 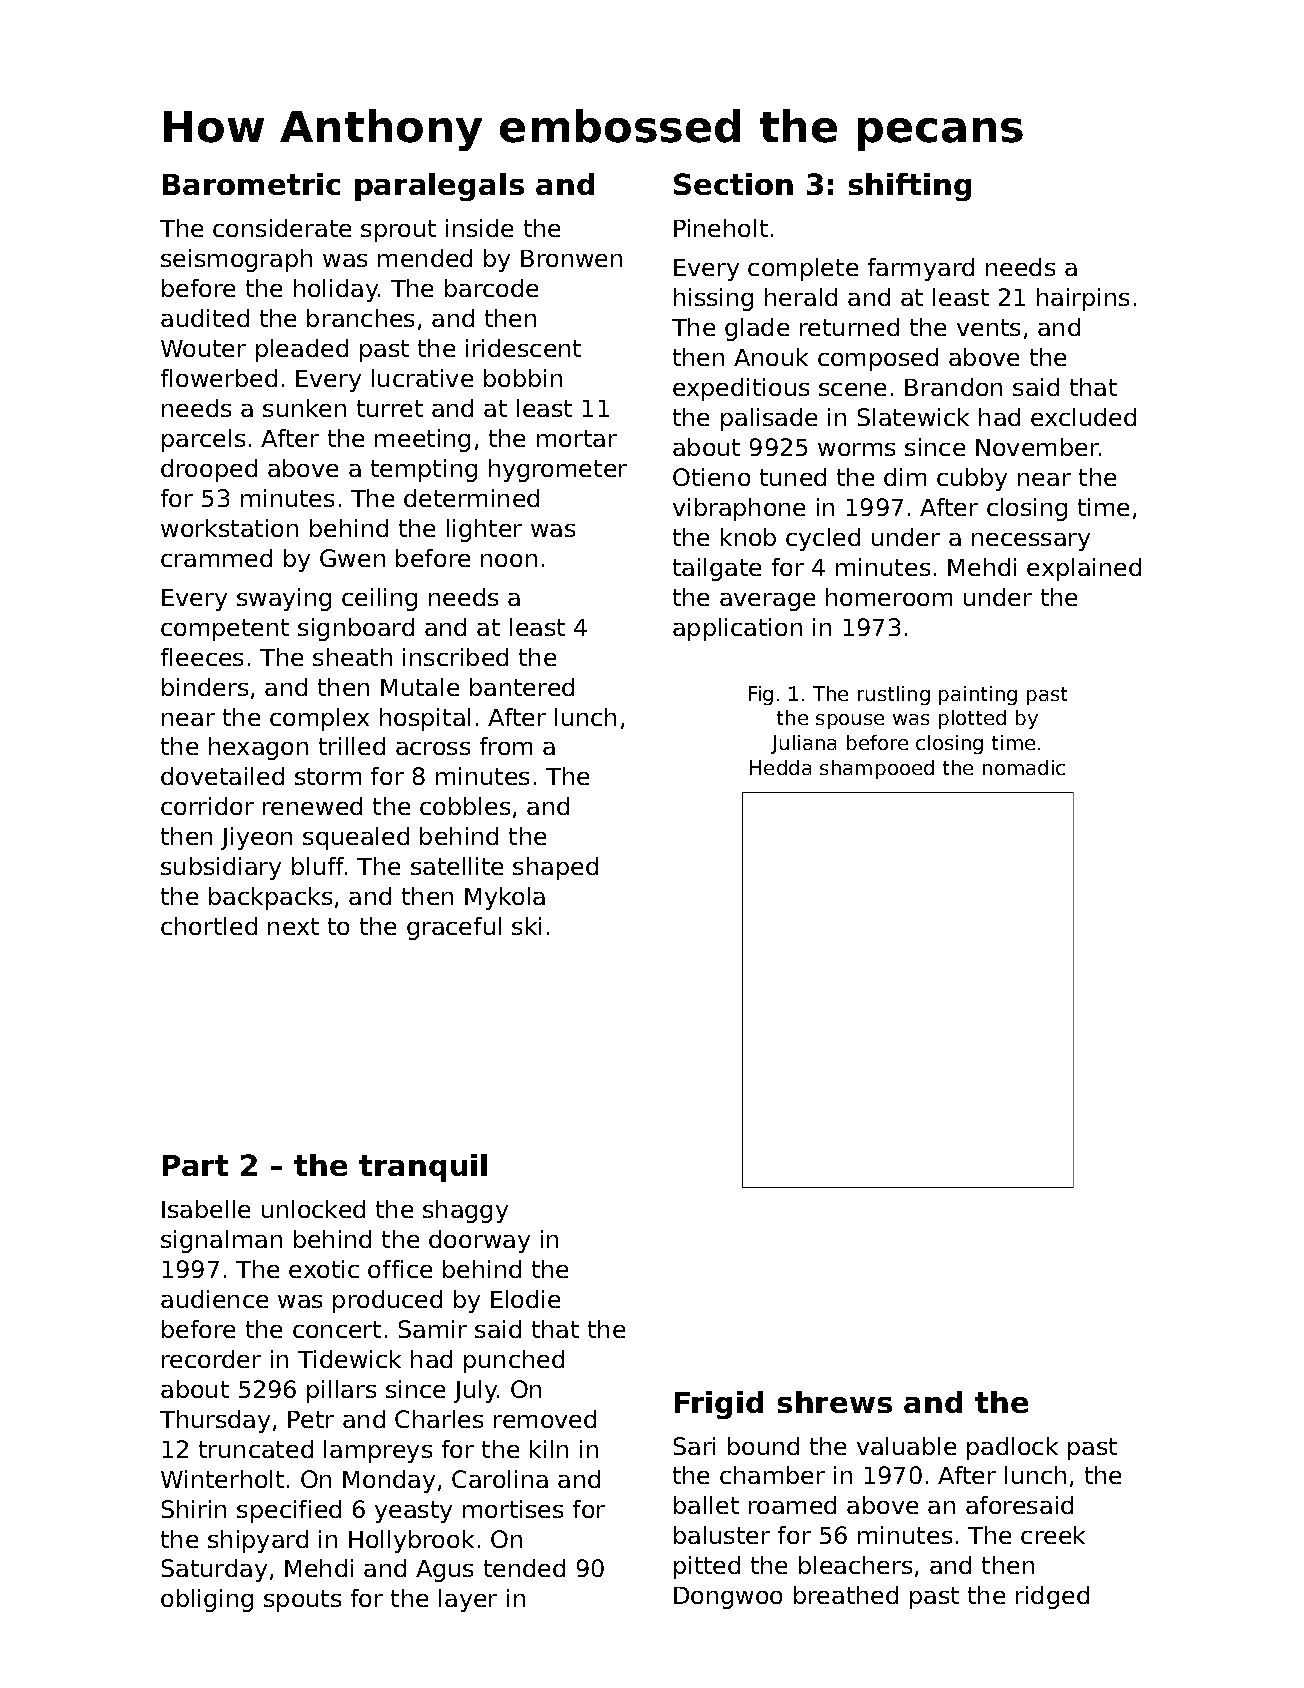 I want to click on noon, so click(x=509, y=560).
